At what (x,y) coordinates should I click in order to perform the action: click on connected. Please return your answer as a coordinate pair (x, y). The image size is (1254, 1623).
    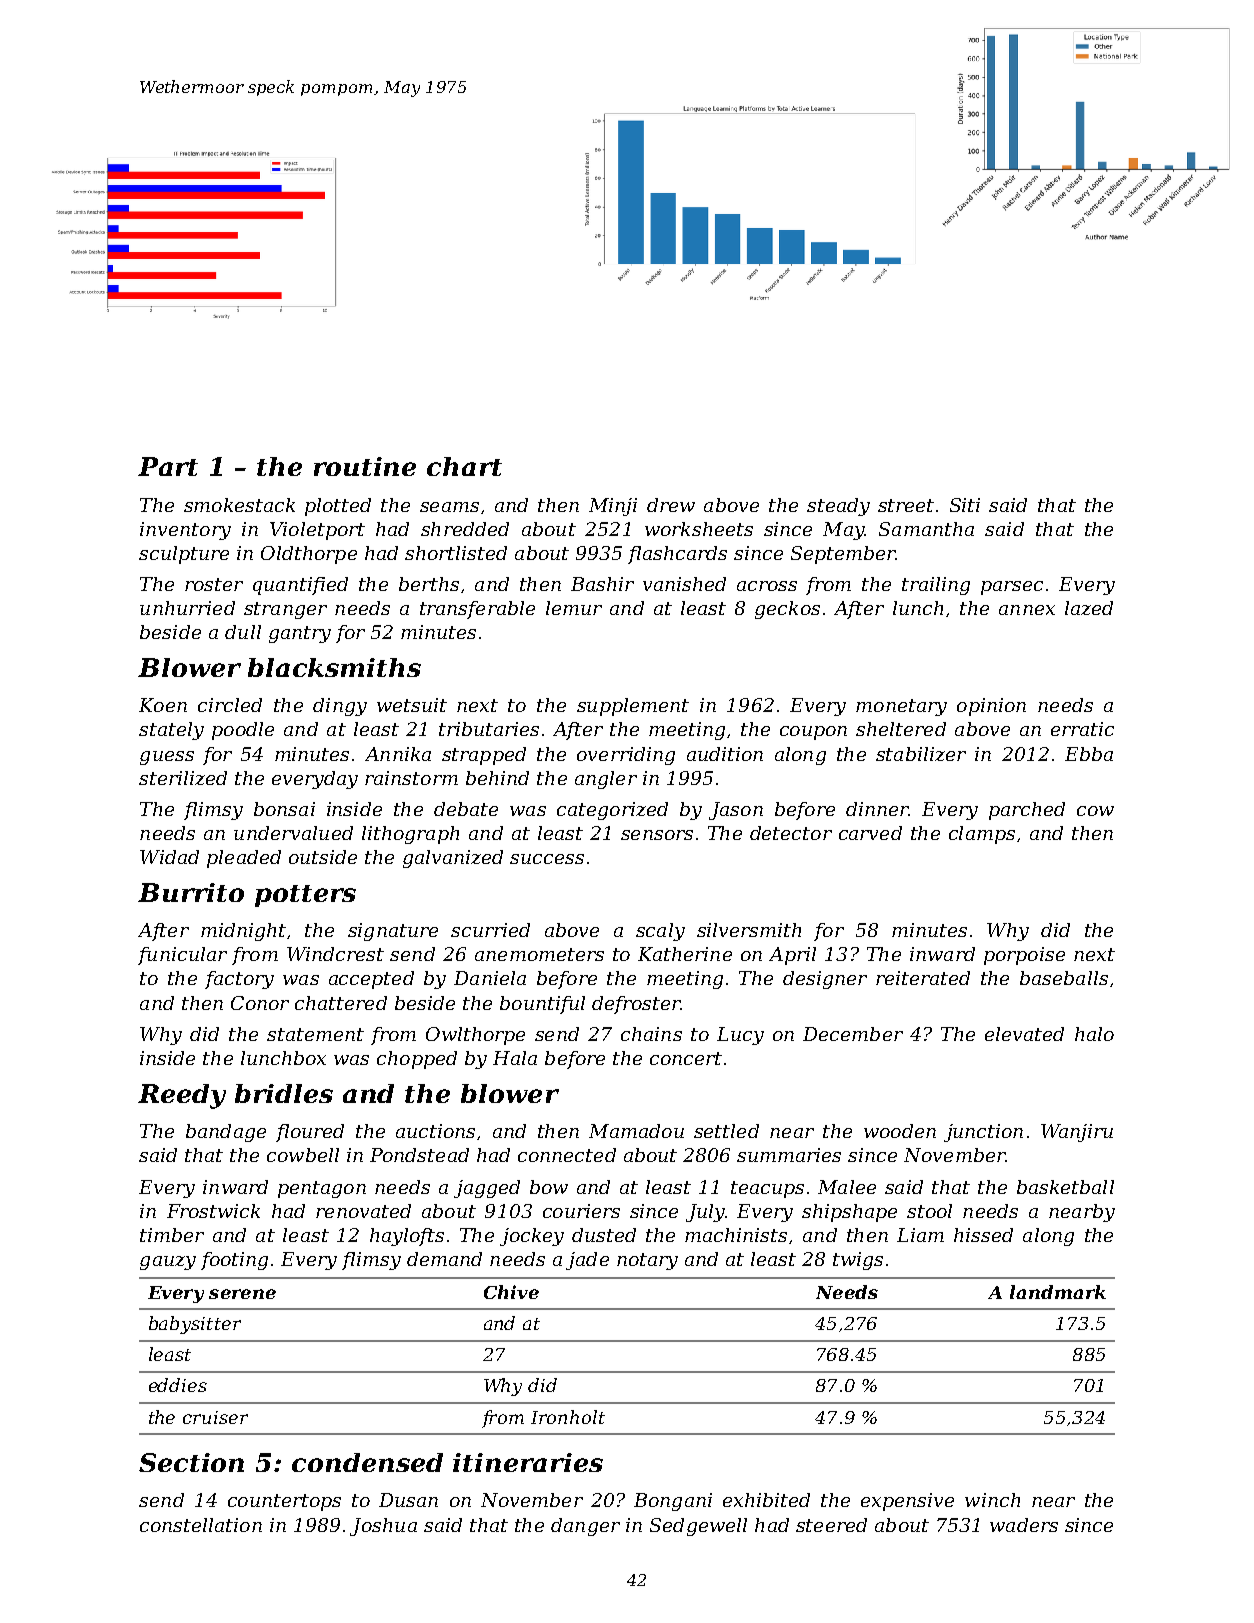
    Looking at the image, I should click on (567, 1155).
